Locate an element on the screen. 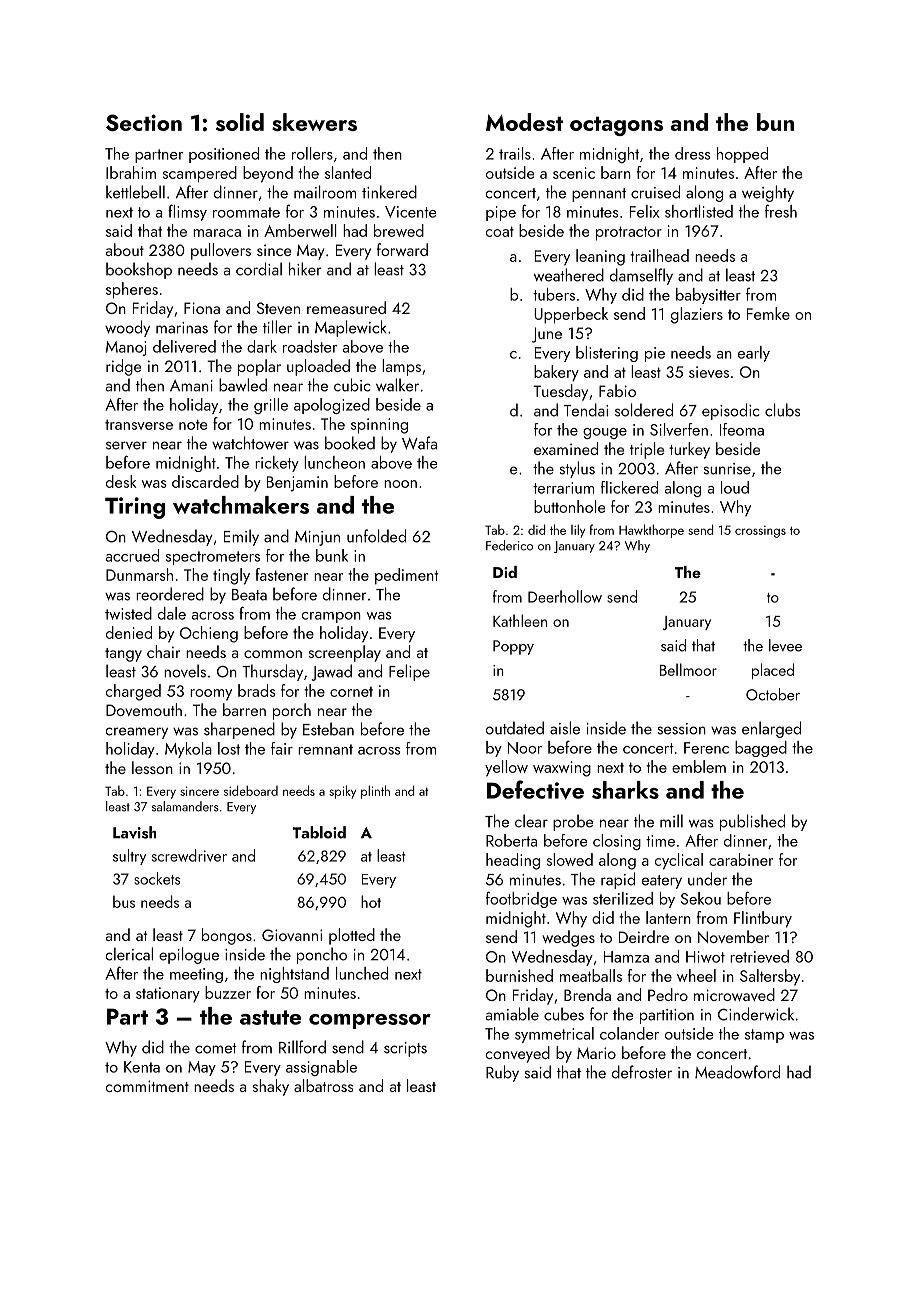  forward is located at coordinates (402, 249).
